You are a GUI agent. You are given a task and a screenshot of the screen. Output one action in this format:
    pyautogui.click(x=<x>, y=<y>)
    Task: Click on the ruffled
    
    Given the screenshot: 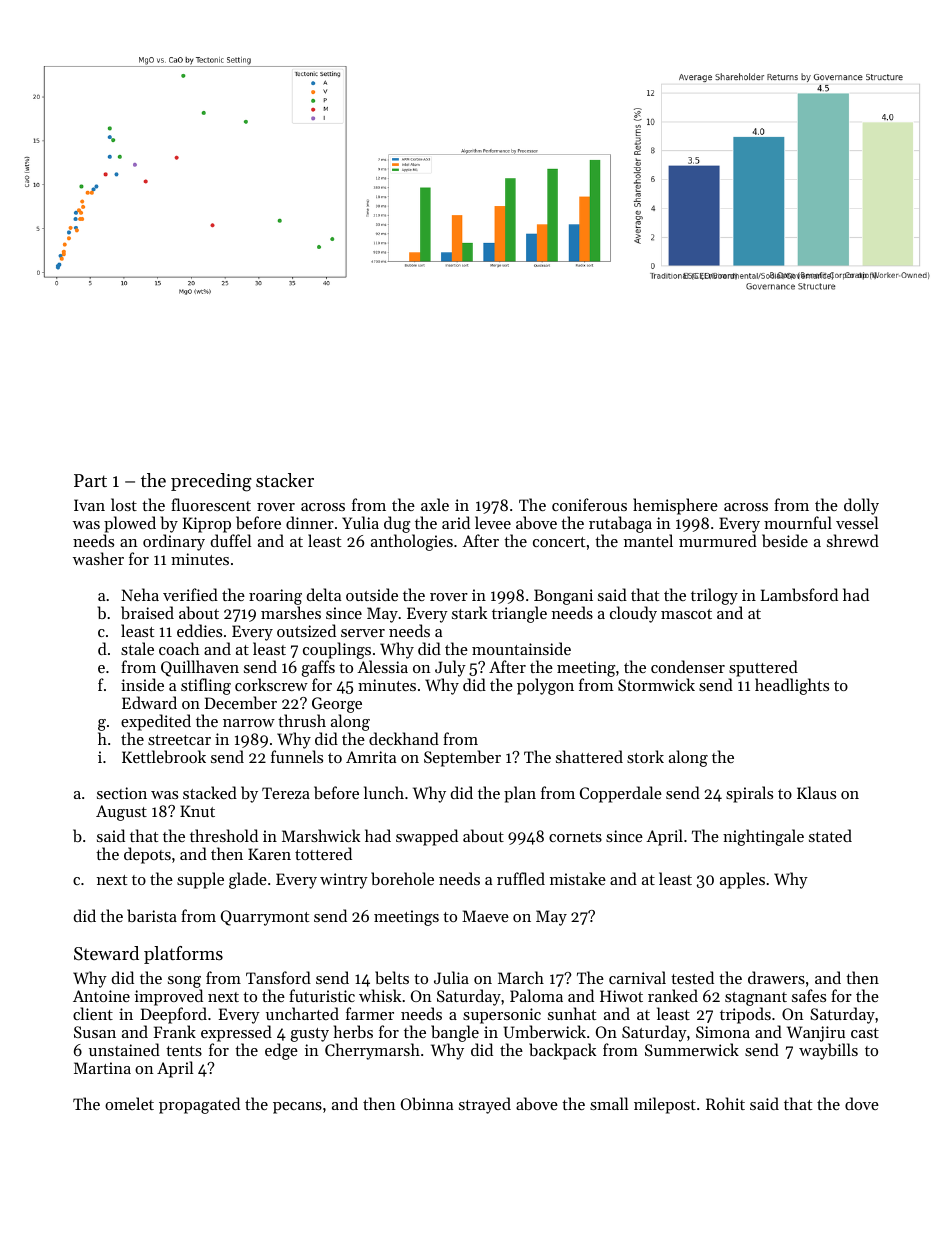 What is the action you would take?
    pyautogui.click(x=521, y=878)
